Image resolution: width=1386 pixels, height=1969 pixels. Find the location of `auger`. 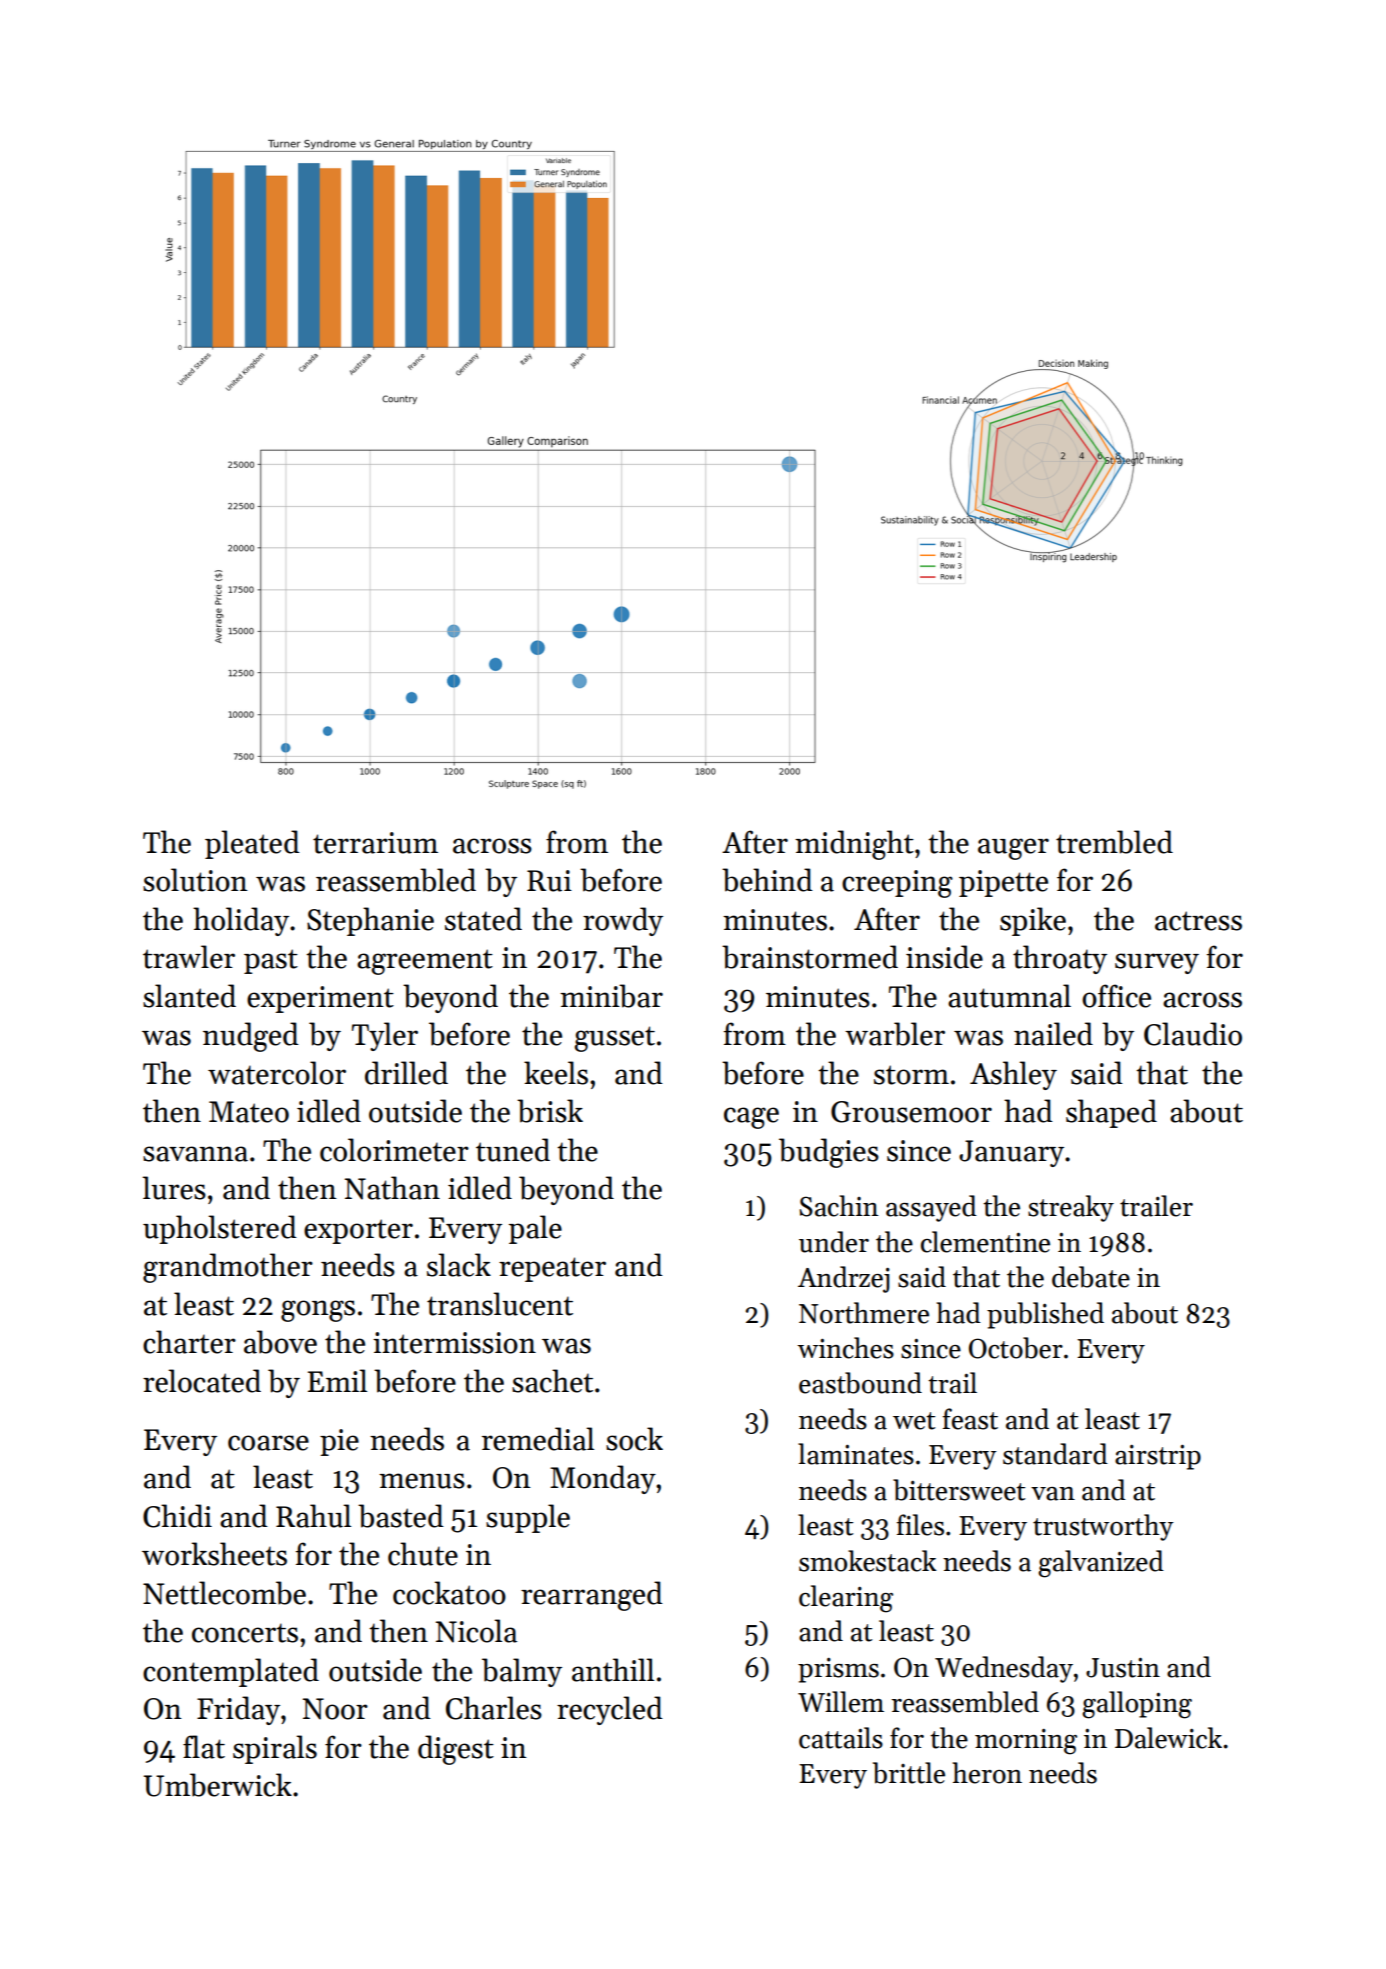

auger is located at coordinates (1013, 849).
